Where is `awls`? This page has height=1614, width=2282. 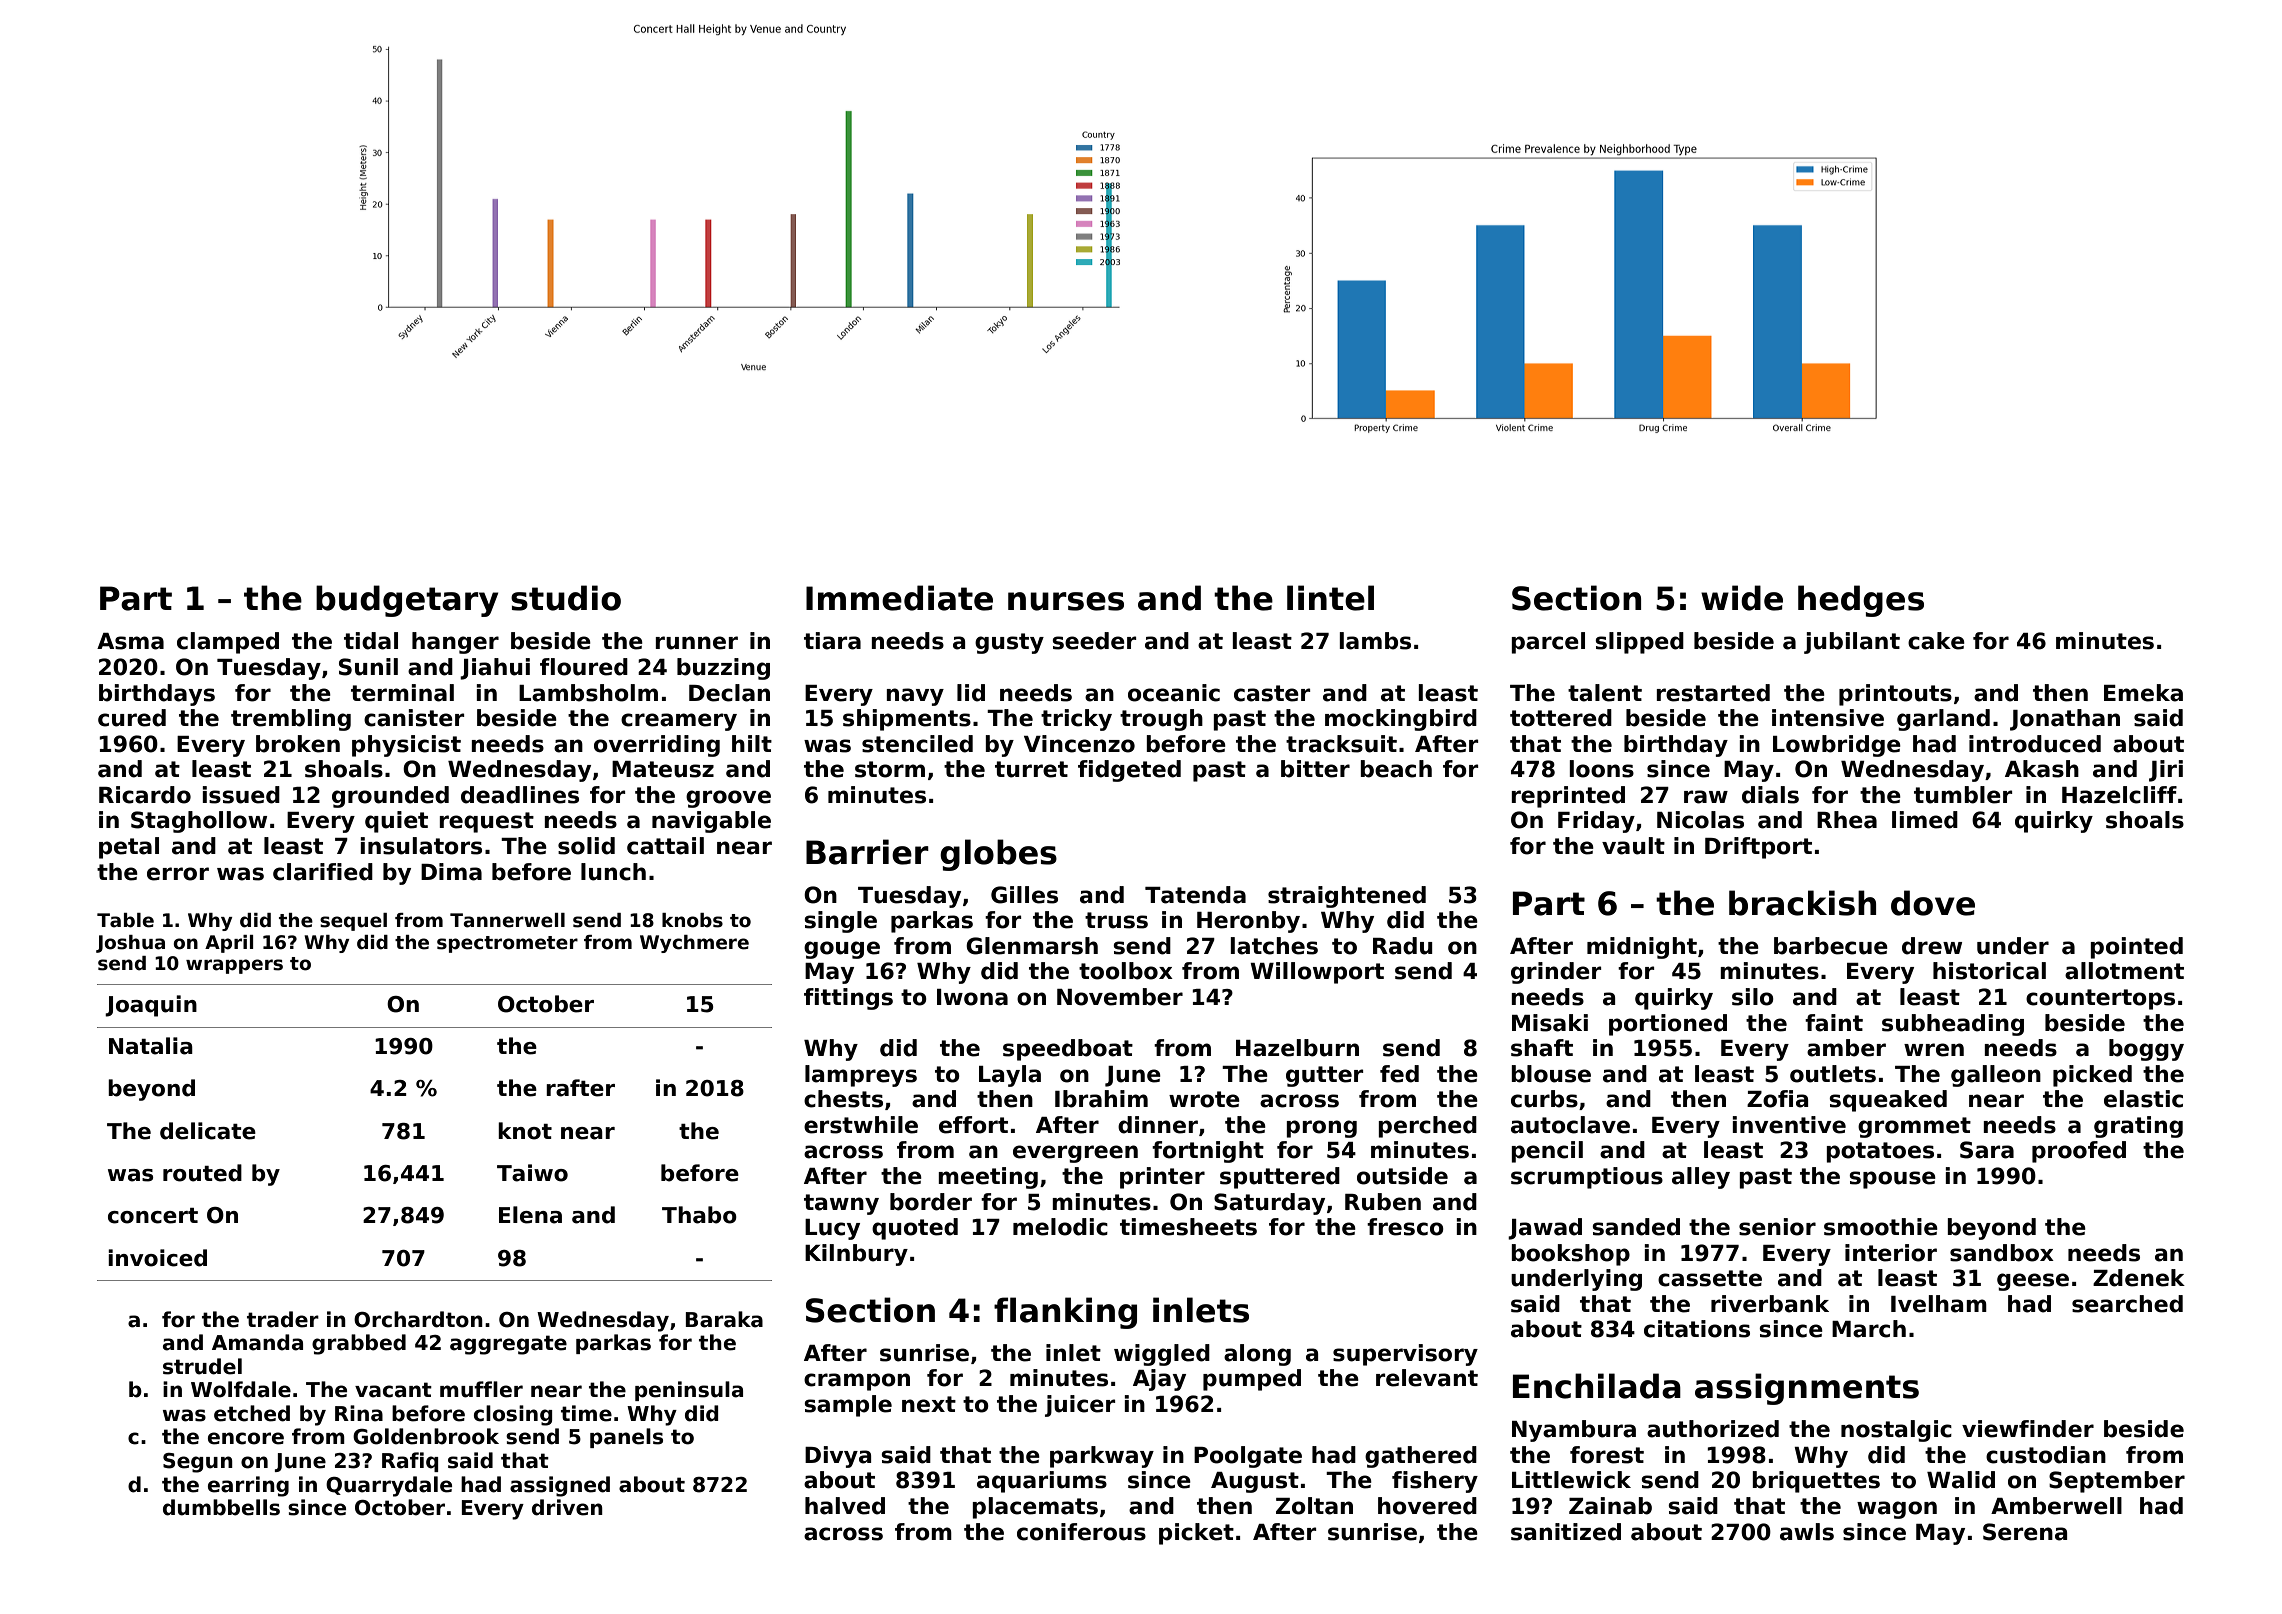
awls is located at coordinates (1807, 1532).
